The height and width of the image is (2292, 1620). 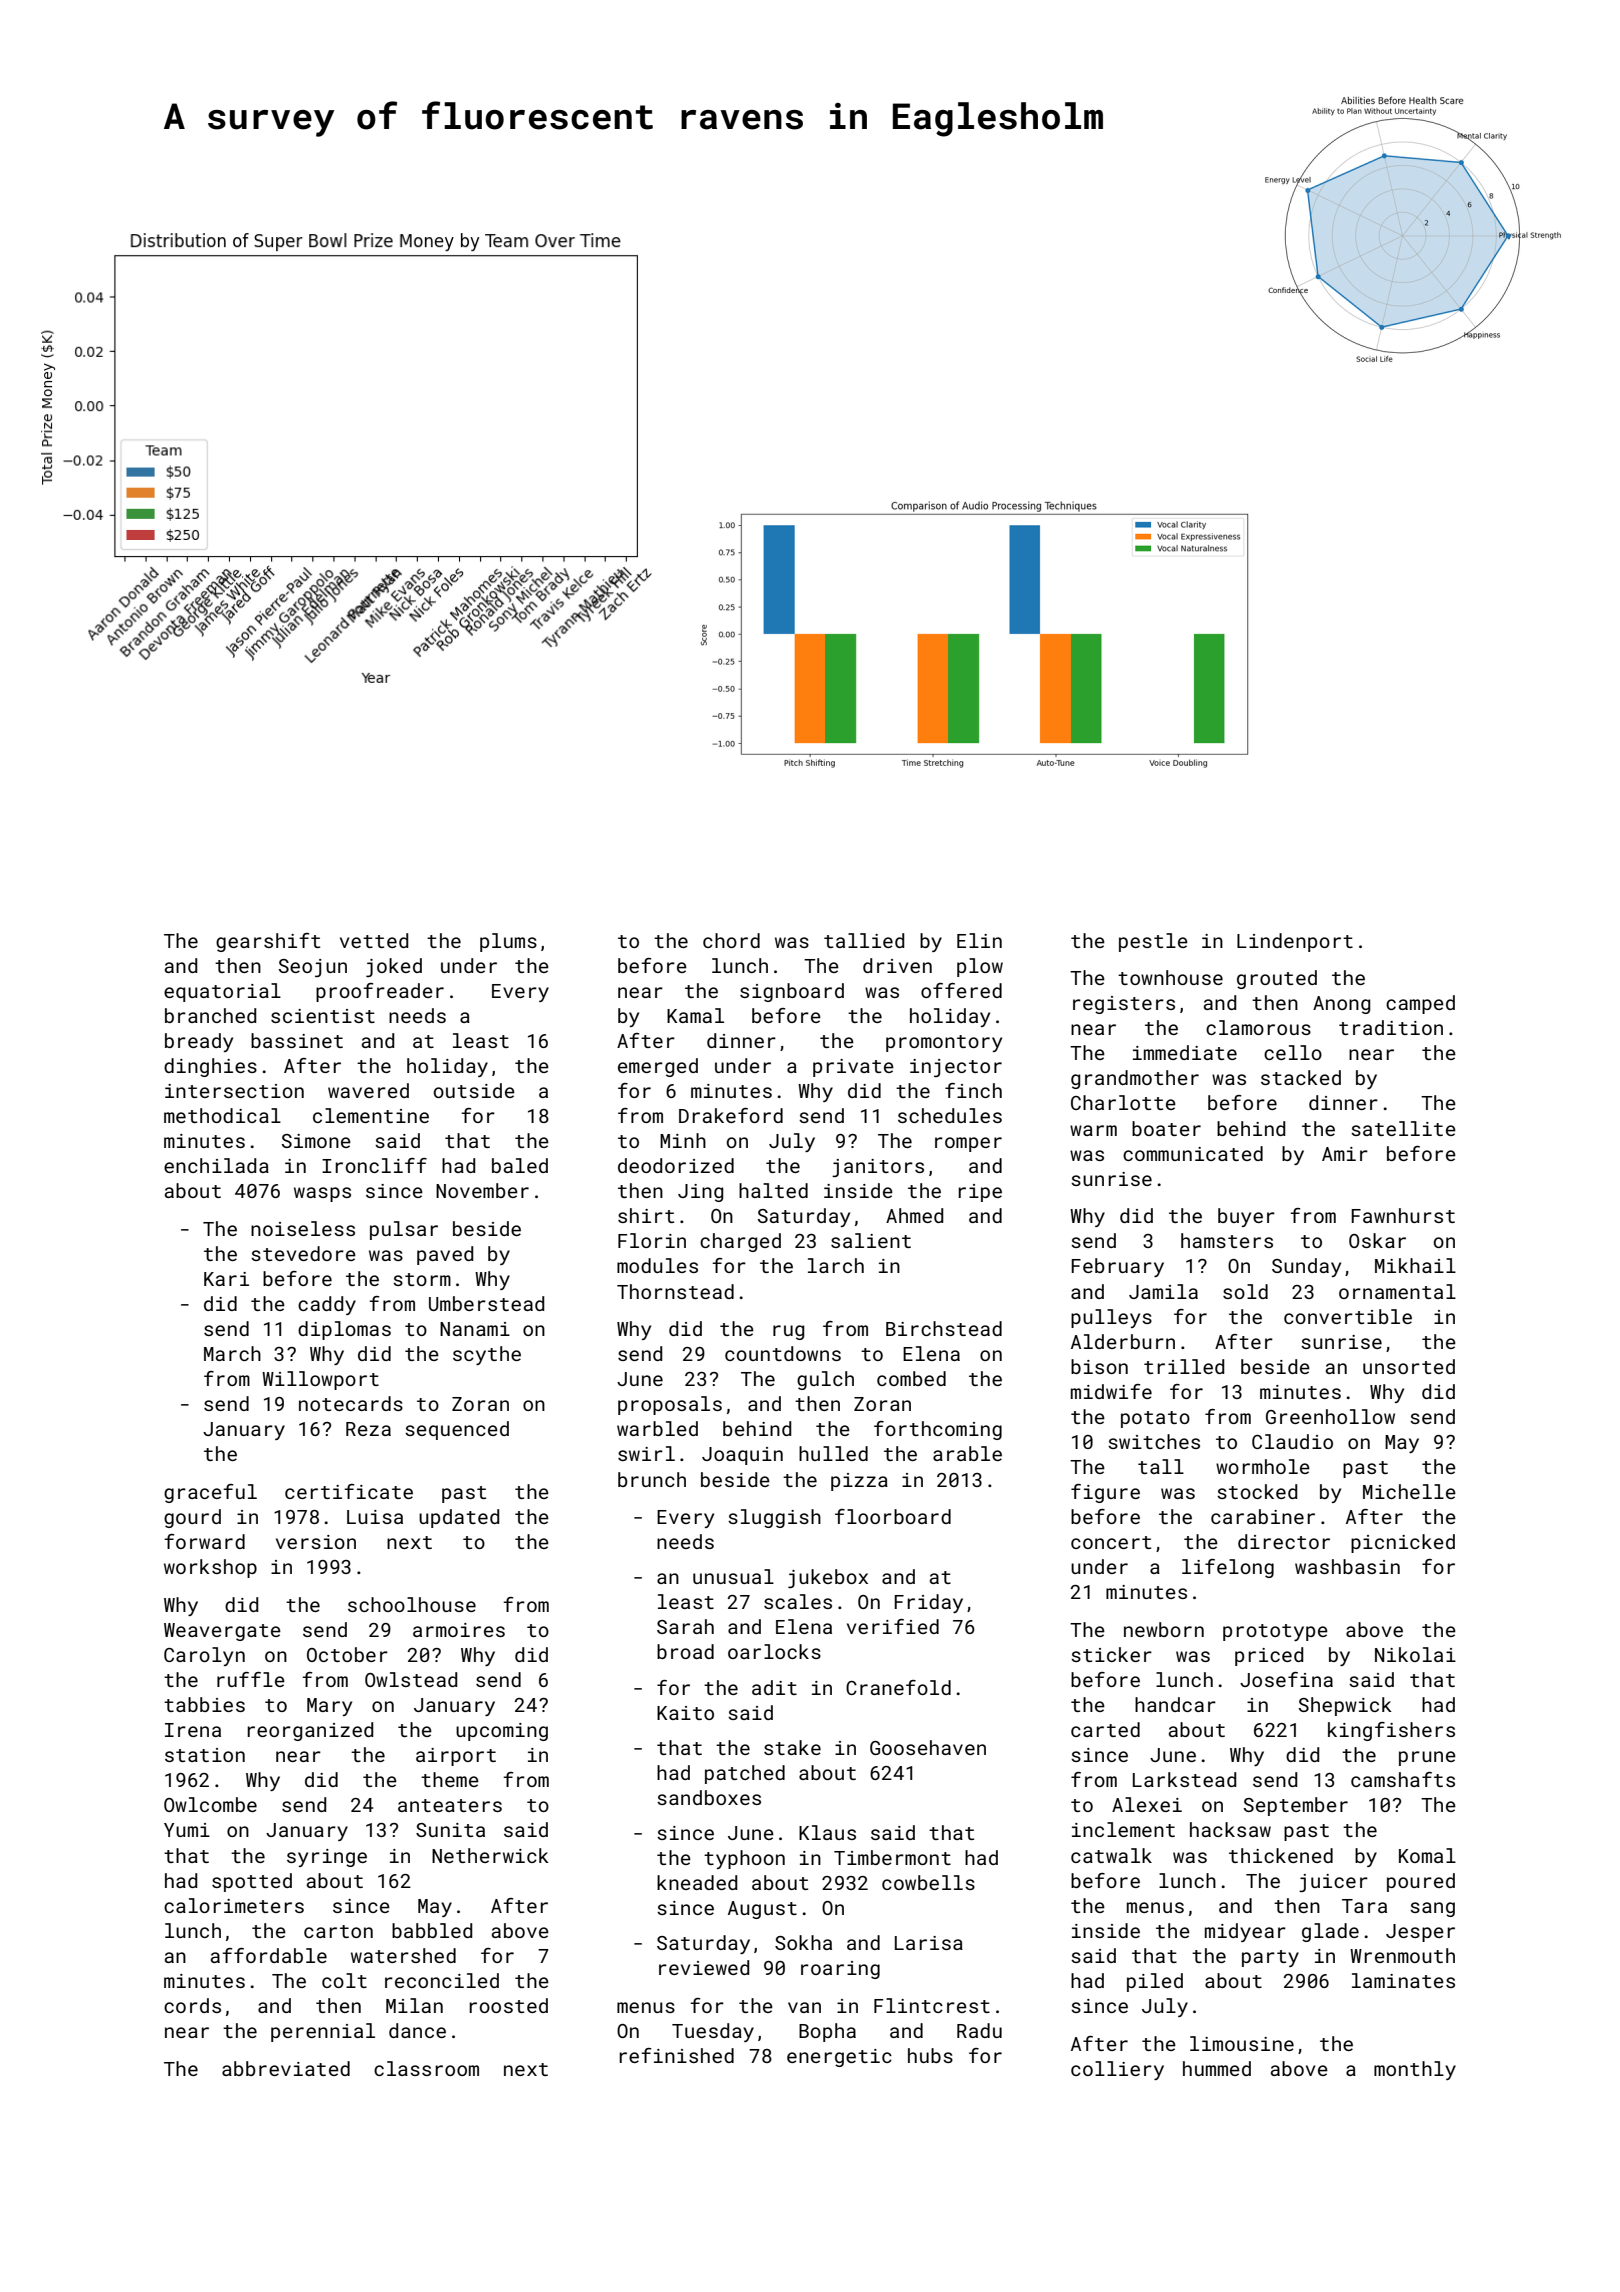 What do you see at coordinates (380, 992) in the image?
I see `proofreader` at bounding box center [380, 992].
